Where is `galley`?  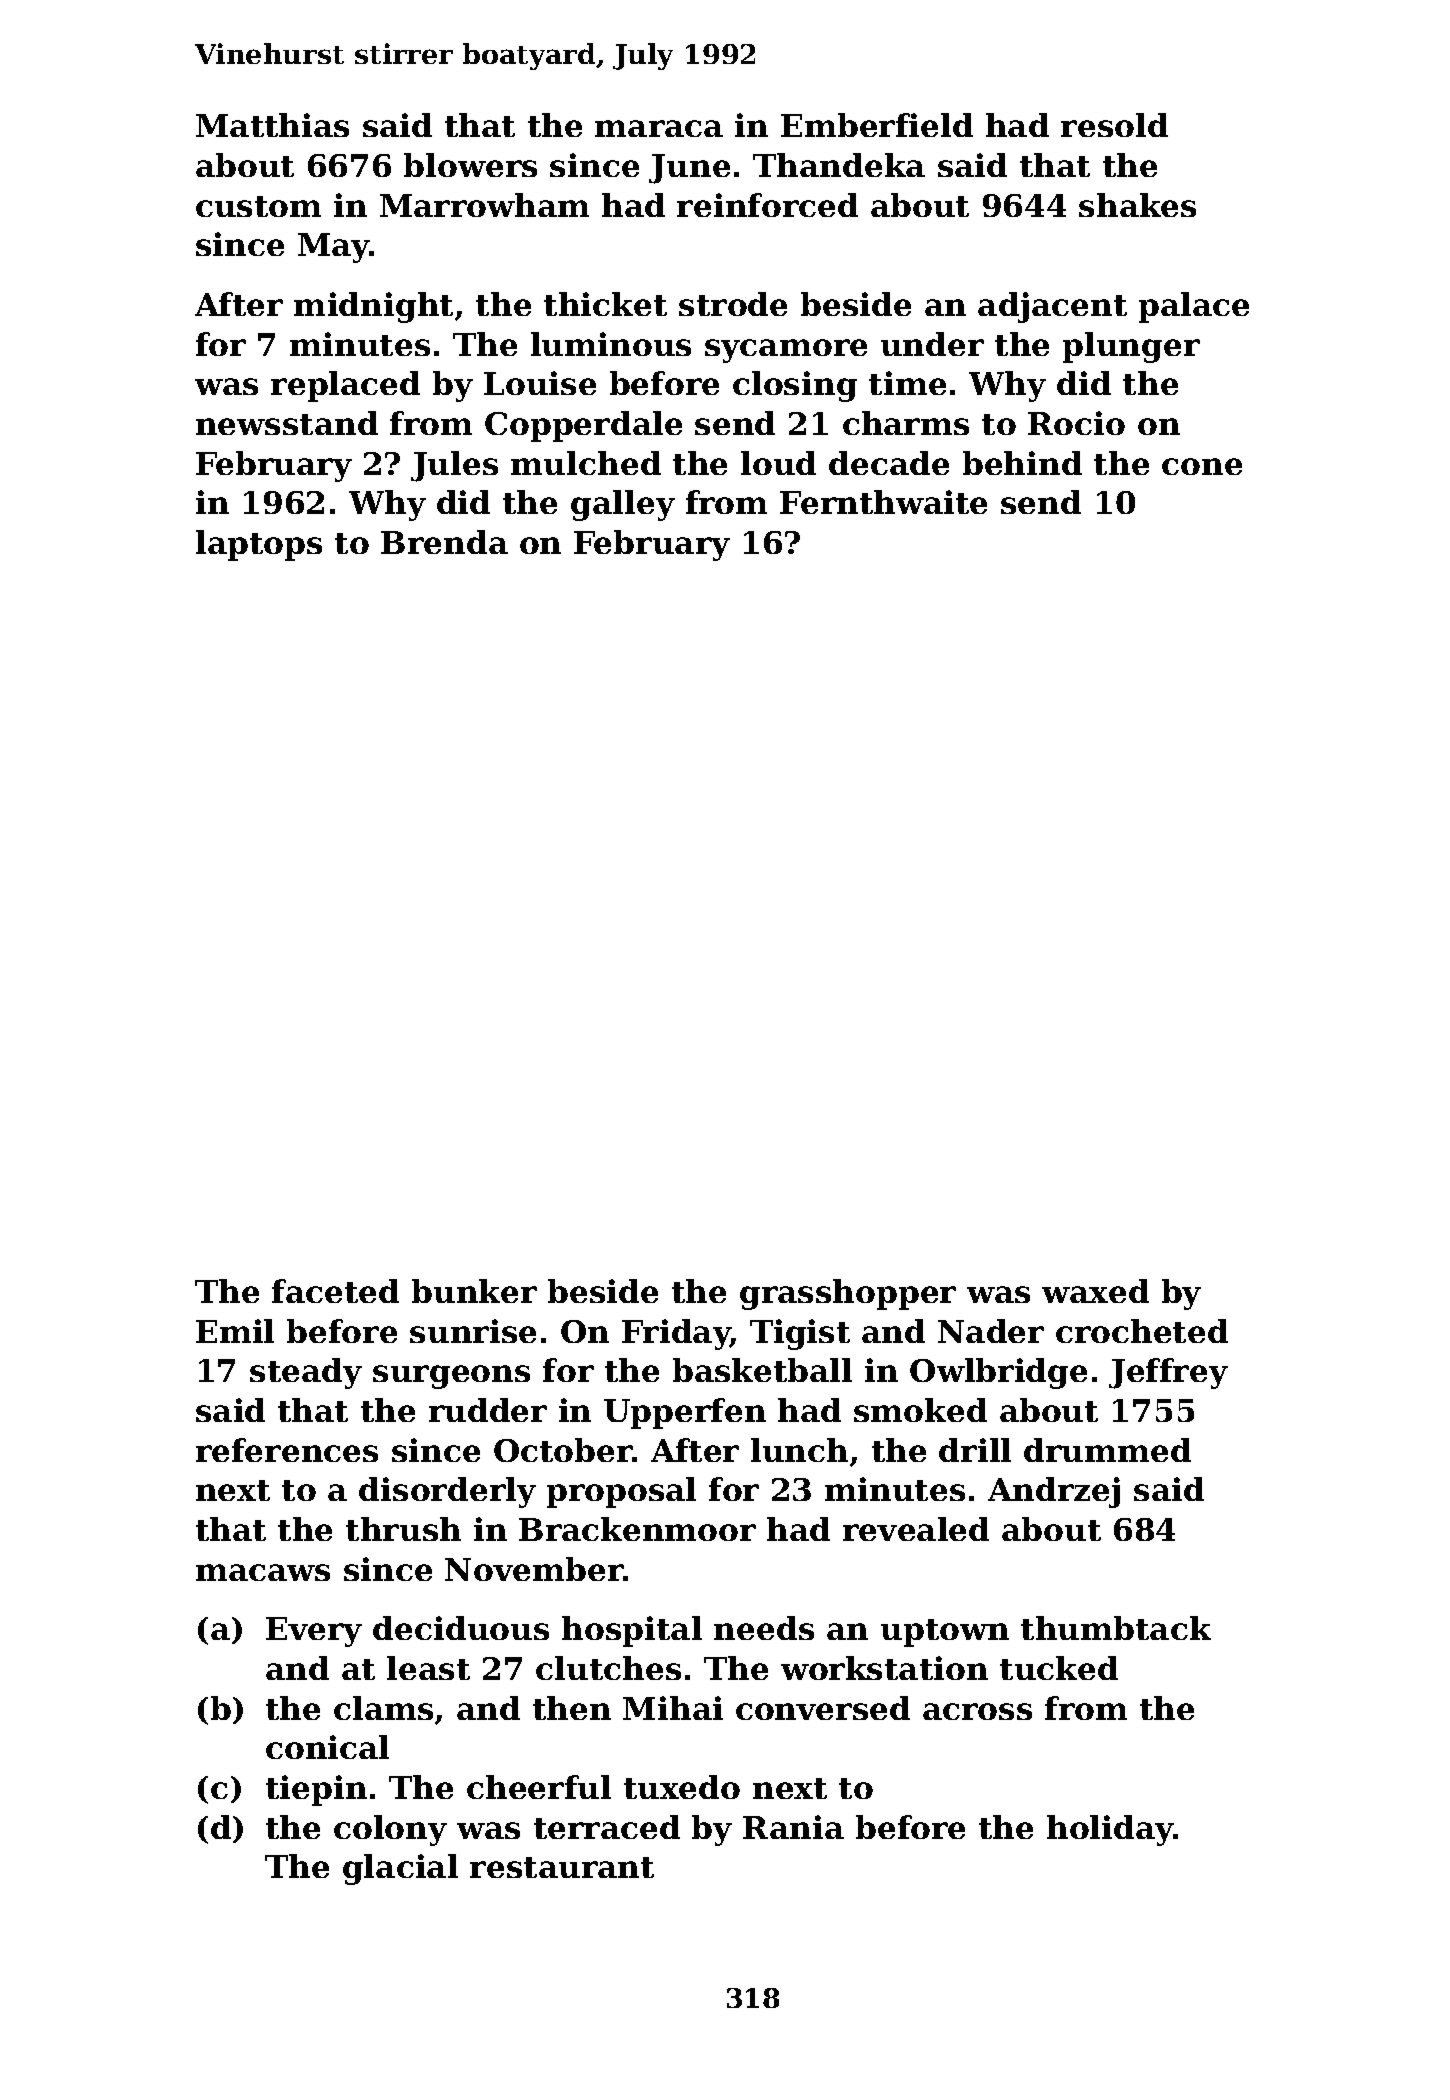
galley is located at coordinates (623, 505).
